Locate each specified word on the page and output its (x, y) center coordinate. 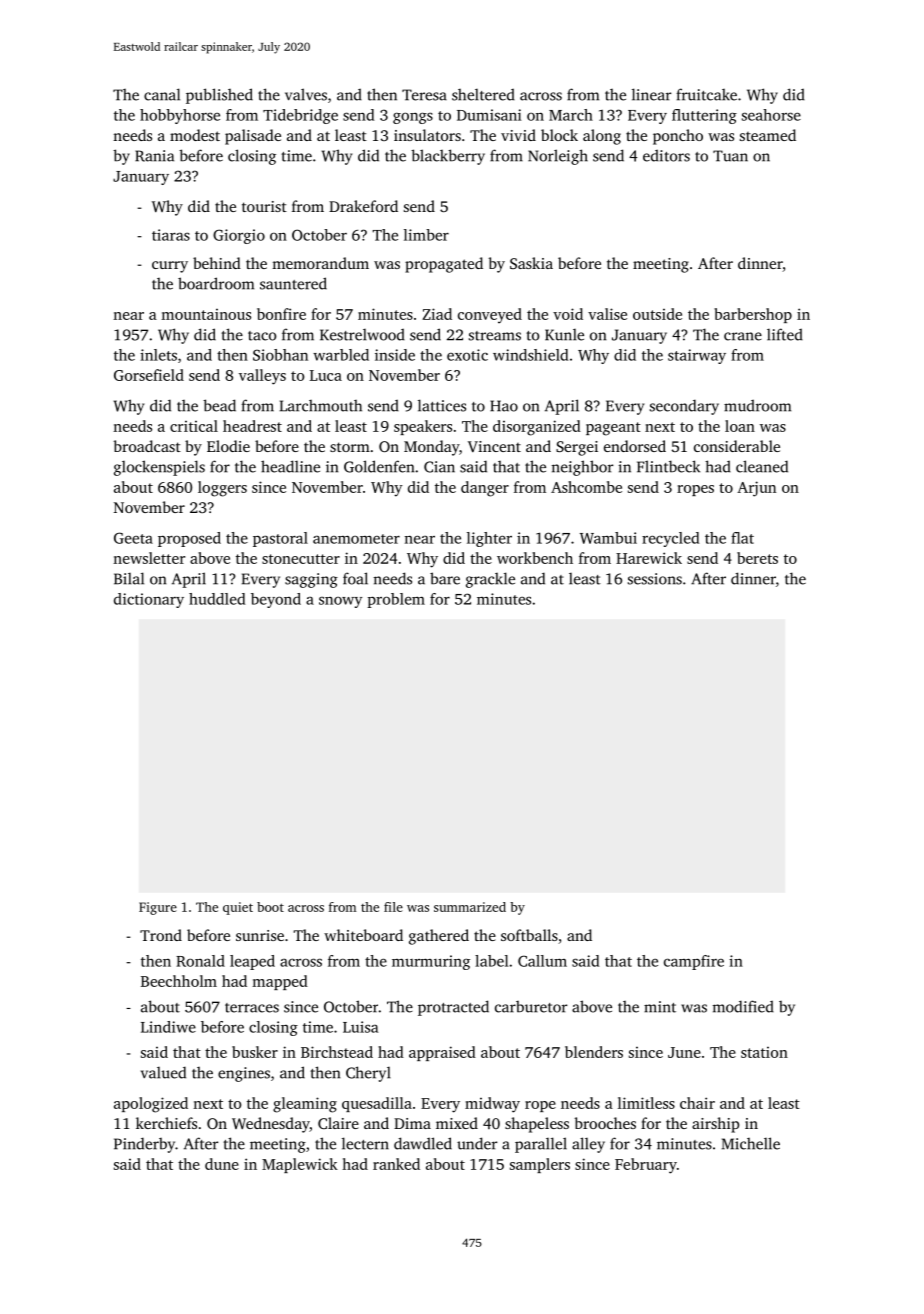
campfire (694, 962)
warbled (341, 355)
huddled (217, 599)
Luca (326, 375)
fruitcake (706, 94)
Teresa (424, 95)
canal (162, 94)
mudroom (757, 405)
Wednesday (271, 1125)
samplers (540, 1165)
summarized (470, 907)
